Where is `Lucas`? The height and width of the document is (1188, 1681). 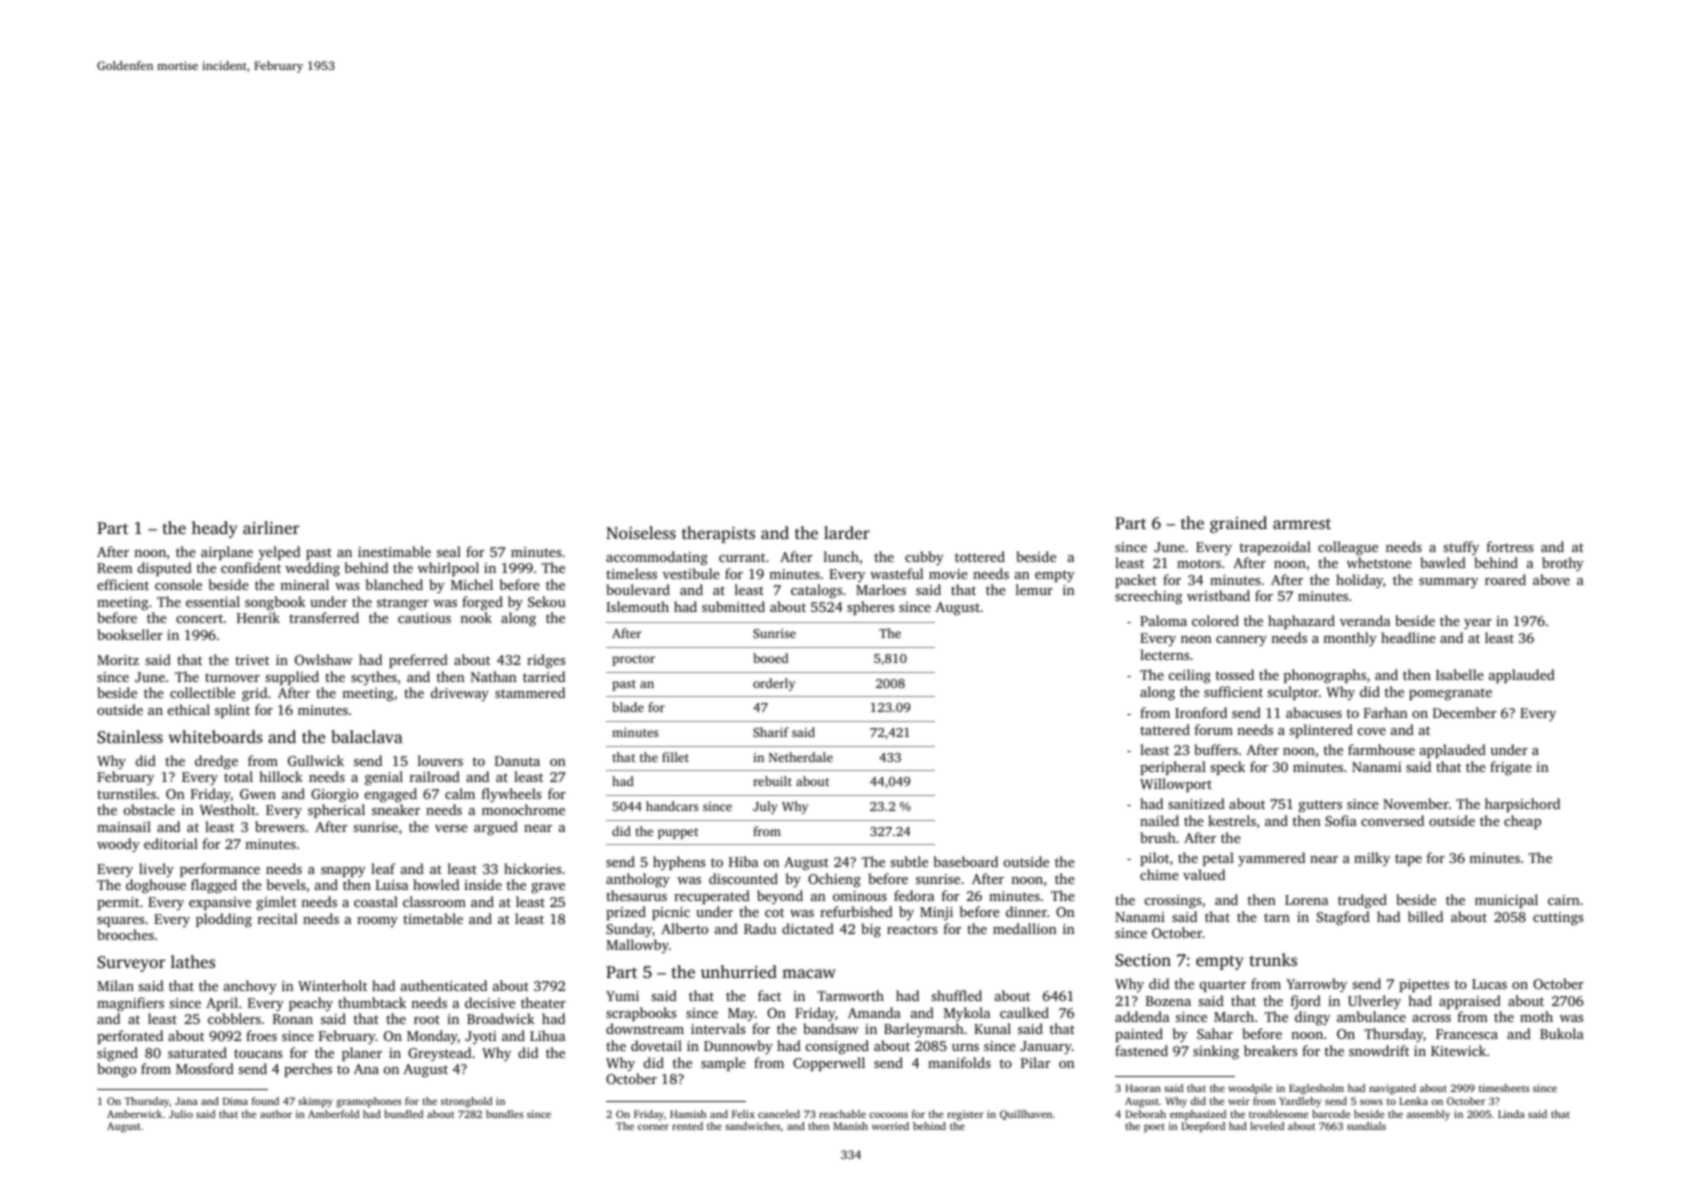
Lucas is located at coordinates (1489, 984).
